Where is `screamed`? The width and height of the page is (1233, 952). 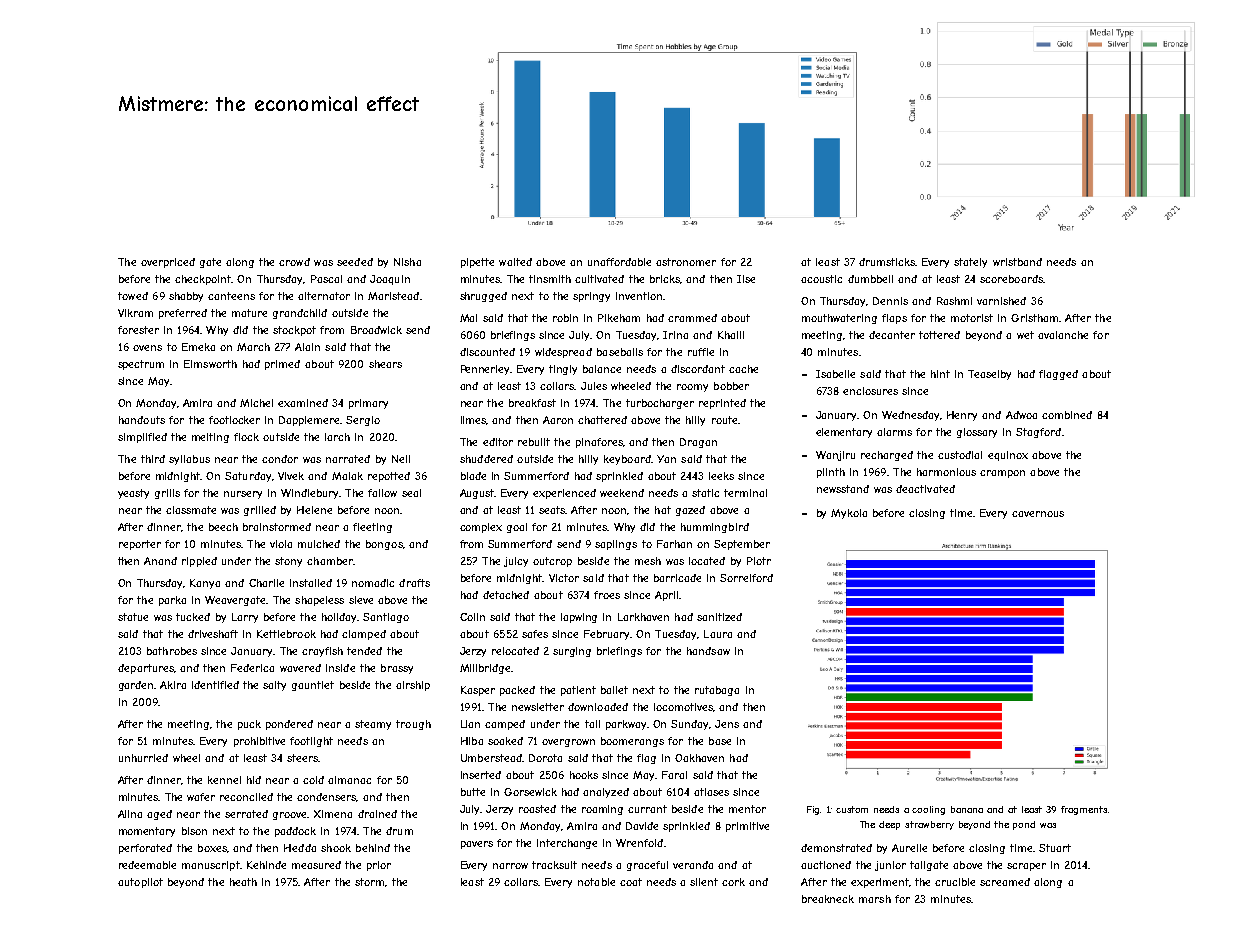 screamed is located at coordinates (1005, 882).
